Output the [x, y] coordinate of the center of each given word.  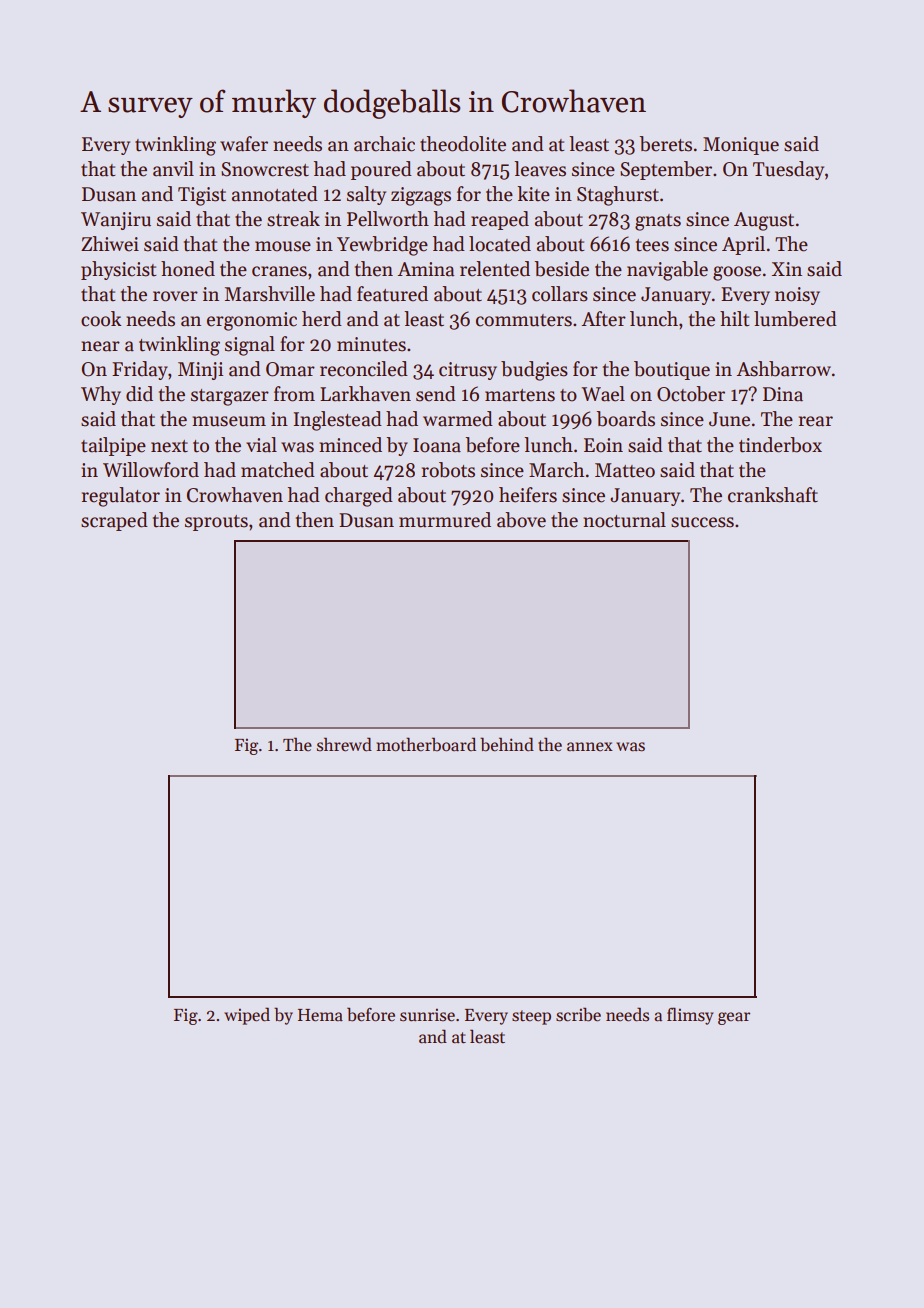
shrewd [344, 744]
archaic [384, 144]
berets [665, 144]
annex [590, 747]
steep [531, 1017]
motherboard [426, 744]
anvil [173, 169]
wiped [247, 1016]
